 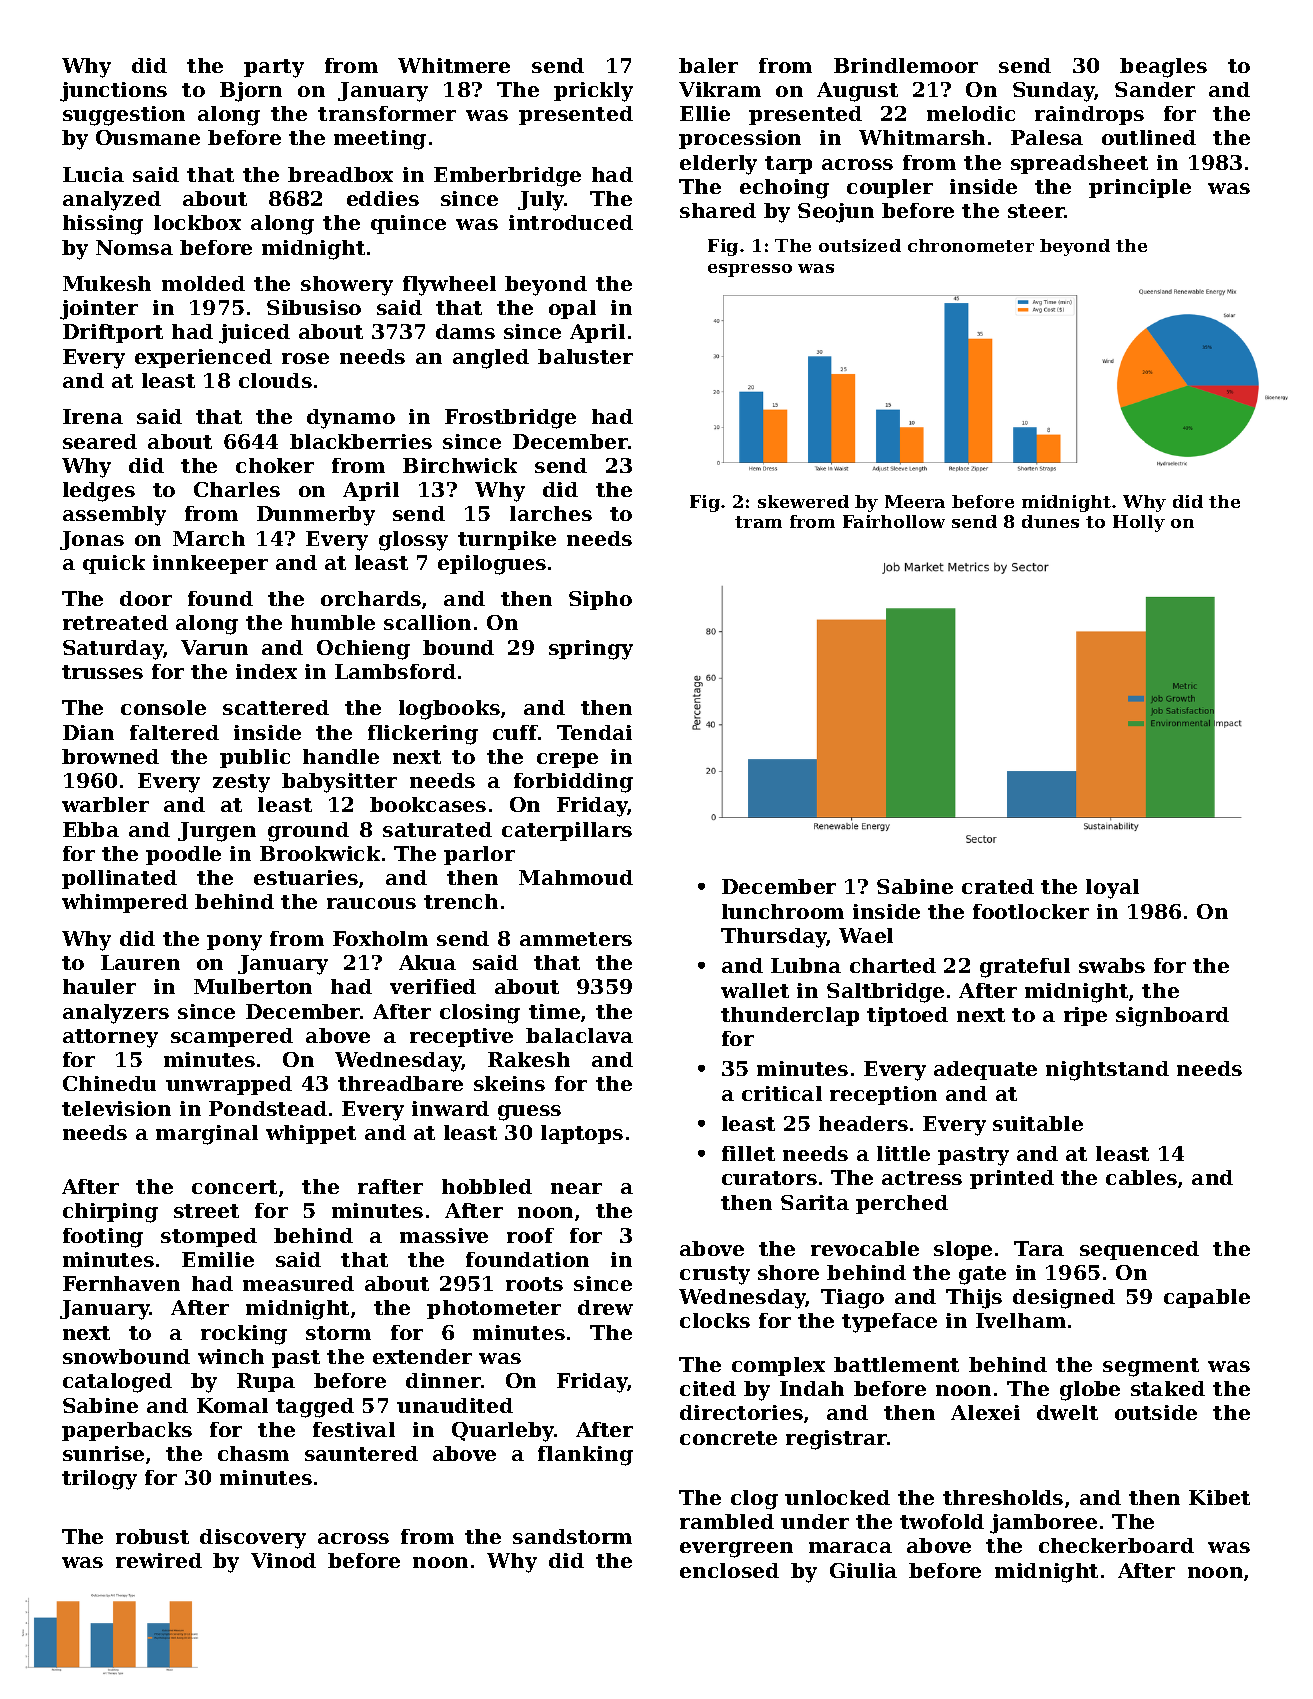 I want to click on baler, so click(x=708, y=65).
